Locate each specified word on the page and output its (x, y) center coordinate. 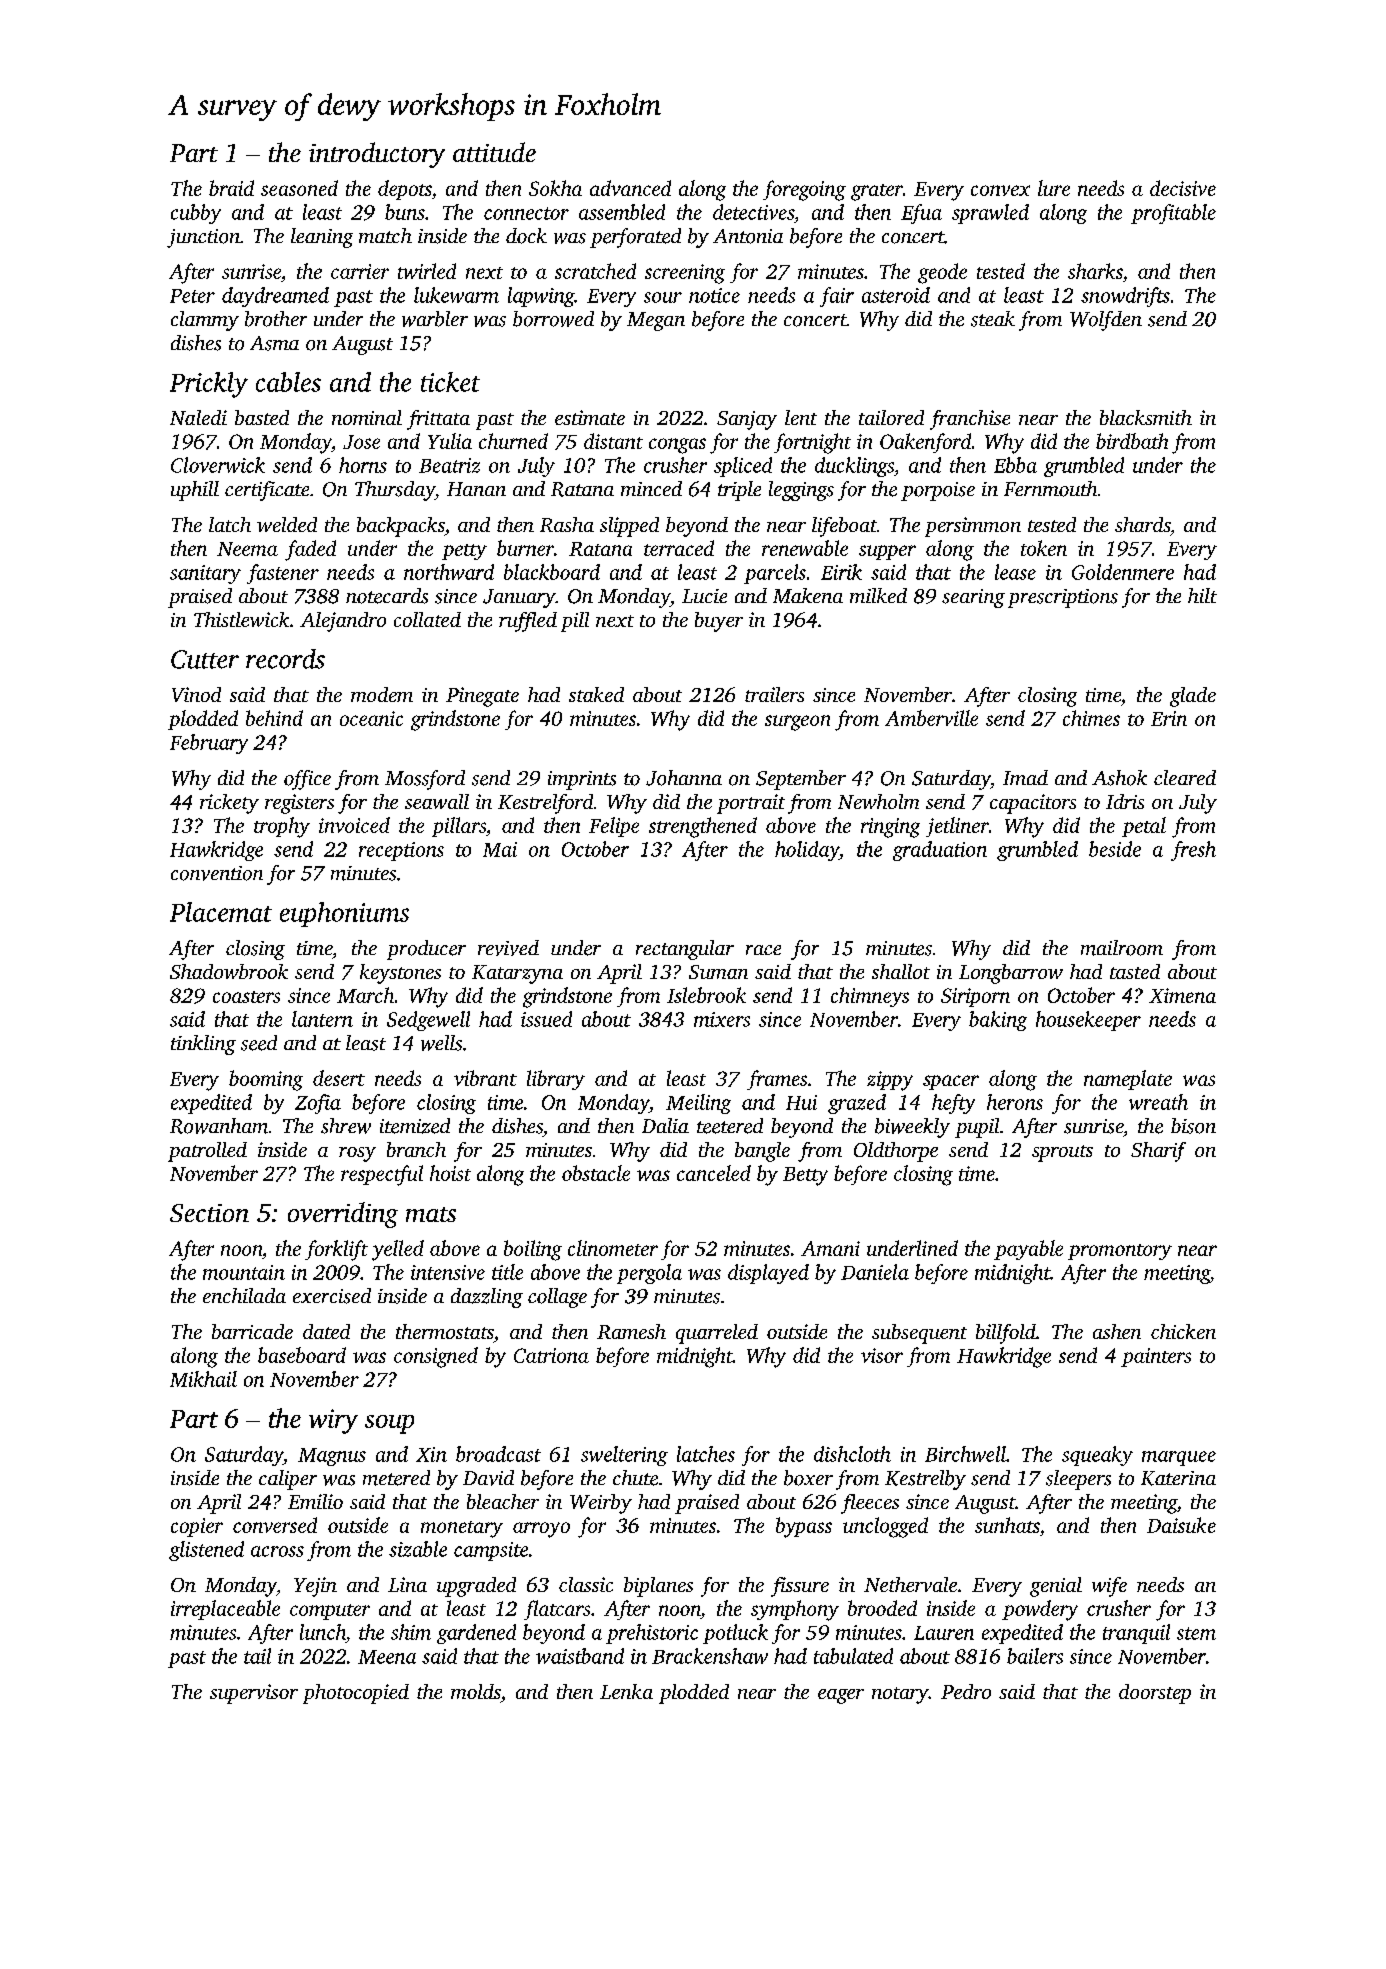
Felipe (614, 827)
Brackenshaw (710, 1656)
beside (1115, 849)
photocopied (356, 1694)
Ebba (1015, 465)
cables (288, 382)
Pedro (966, 1691)
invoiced (354, 825)
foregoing (804, 190)
